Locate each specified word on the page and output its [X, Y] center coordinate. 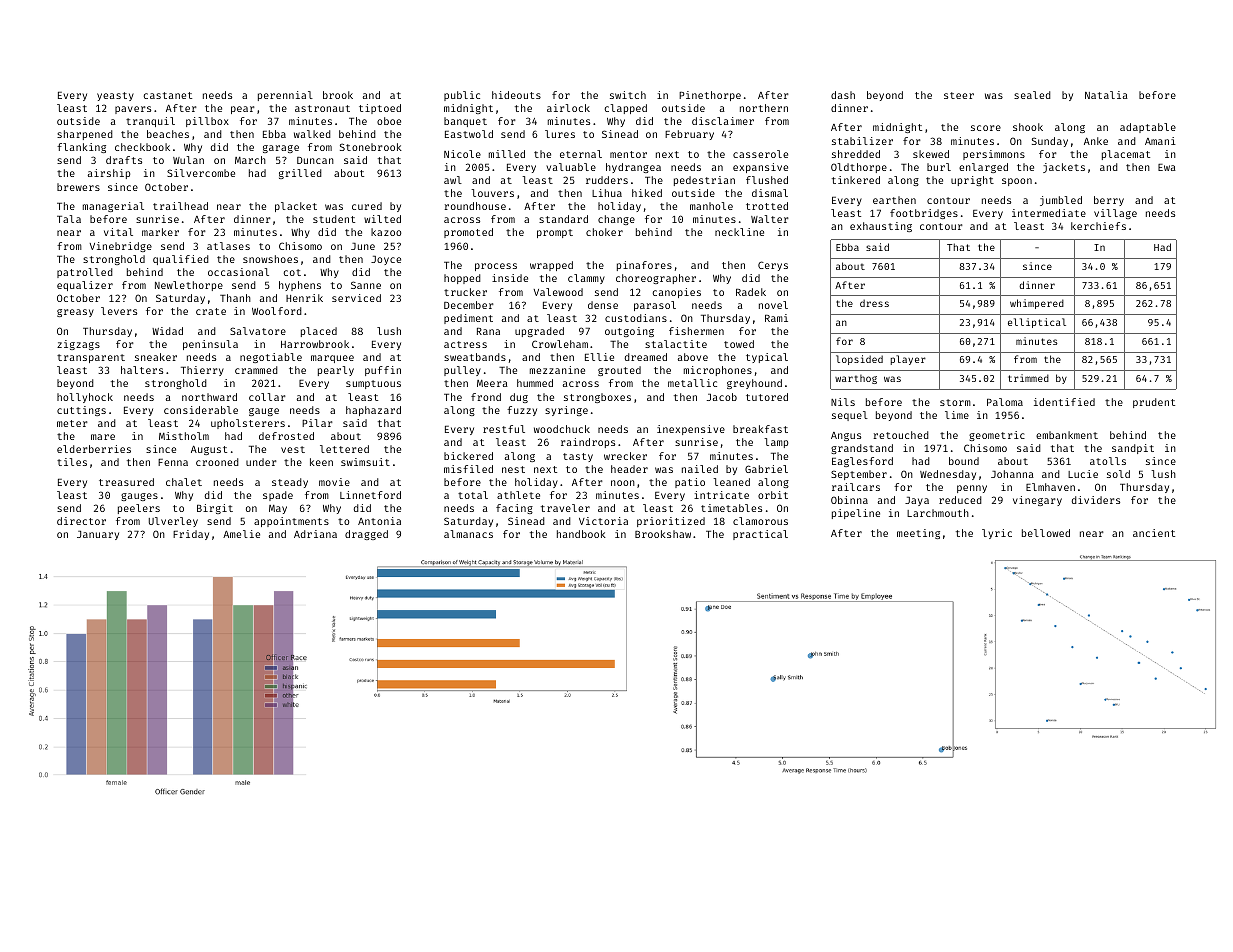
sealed [1032, 95]
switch [628, 95]
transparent [91, 358]
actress [465, 344]
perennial [285, 96]
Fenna [173, 462]
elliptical [1037, 323]
